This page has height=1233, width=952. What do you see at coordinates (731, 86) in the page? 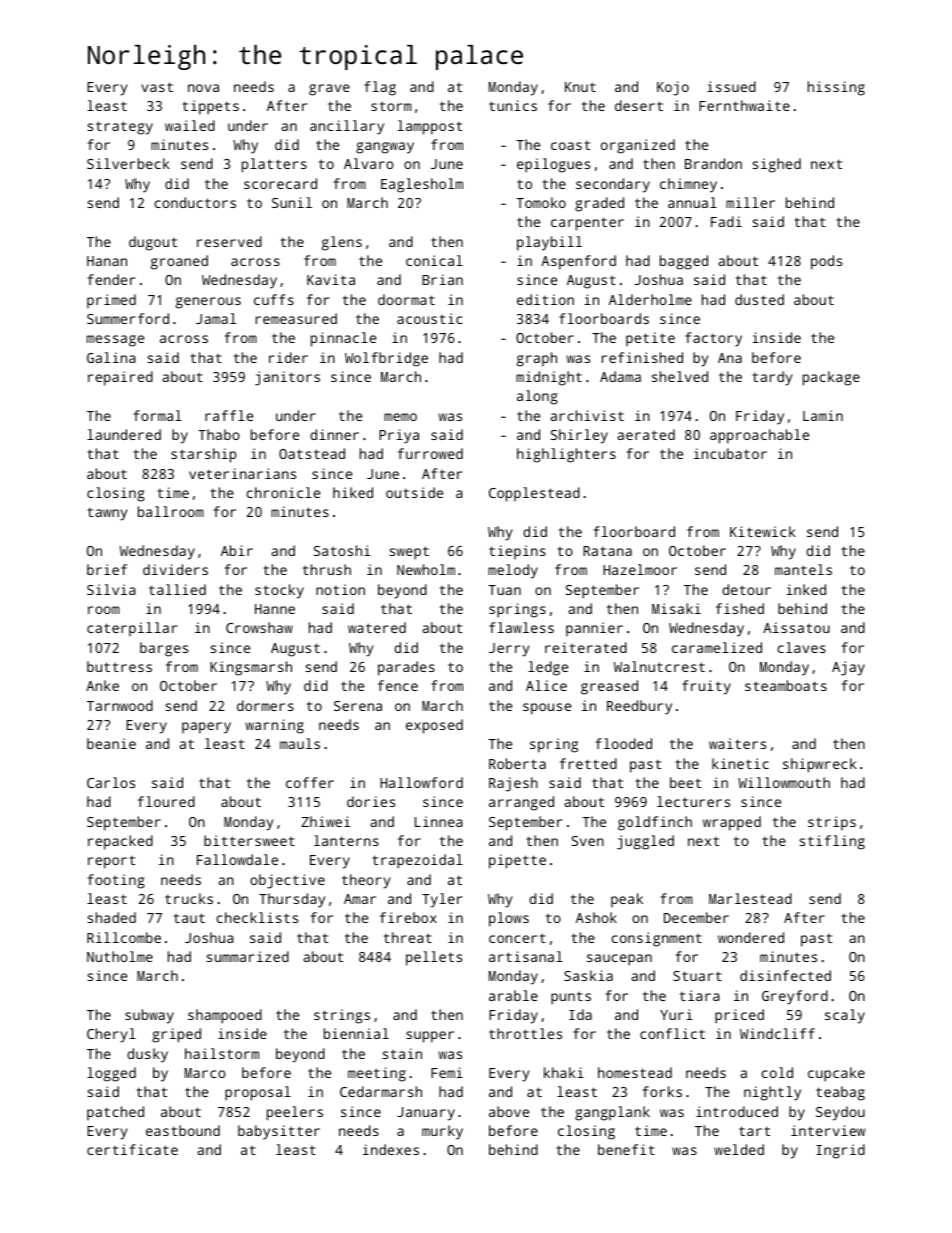
I see `issued` at bounding box center [731, 86].
